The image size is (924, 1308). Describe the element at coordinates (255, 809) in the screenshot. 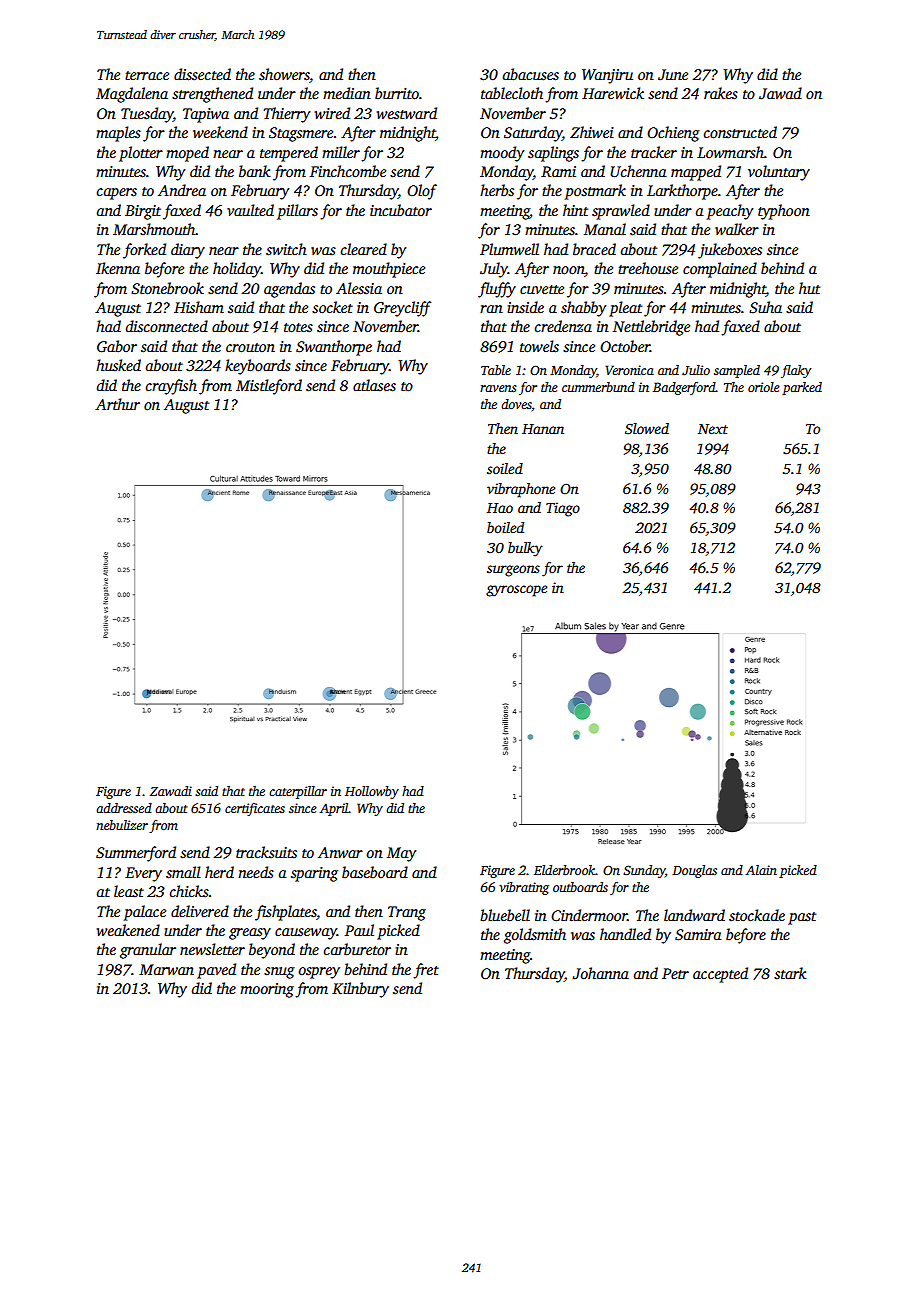

I see `certificates` at that location.
